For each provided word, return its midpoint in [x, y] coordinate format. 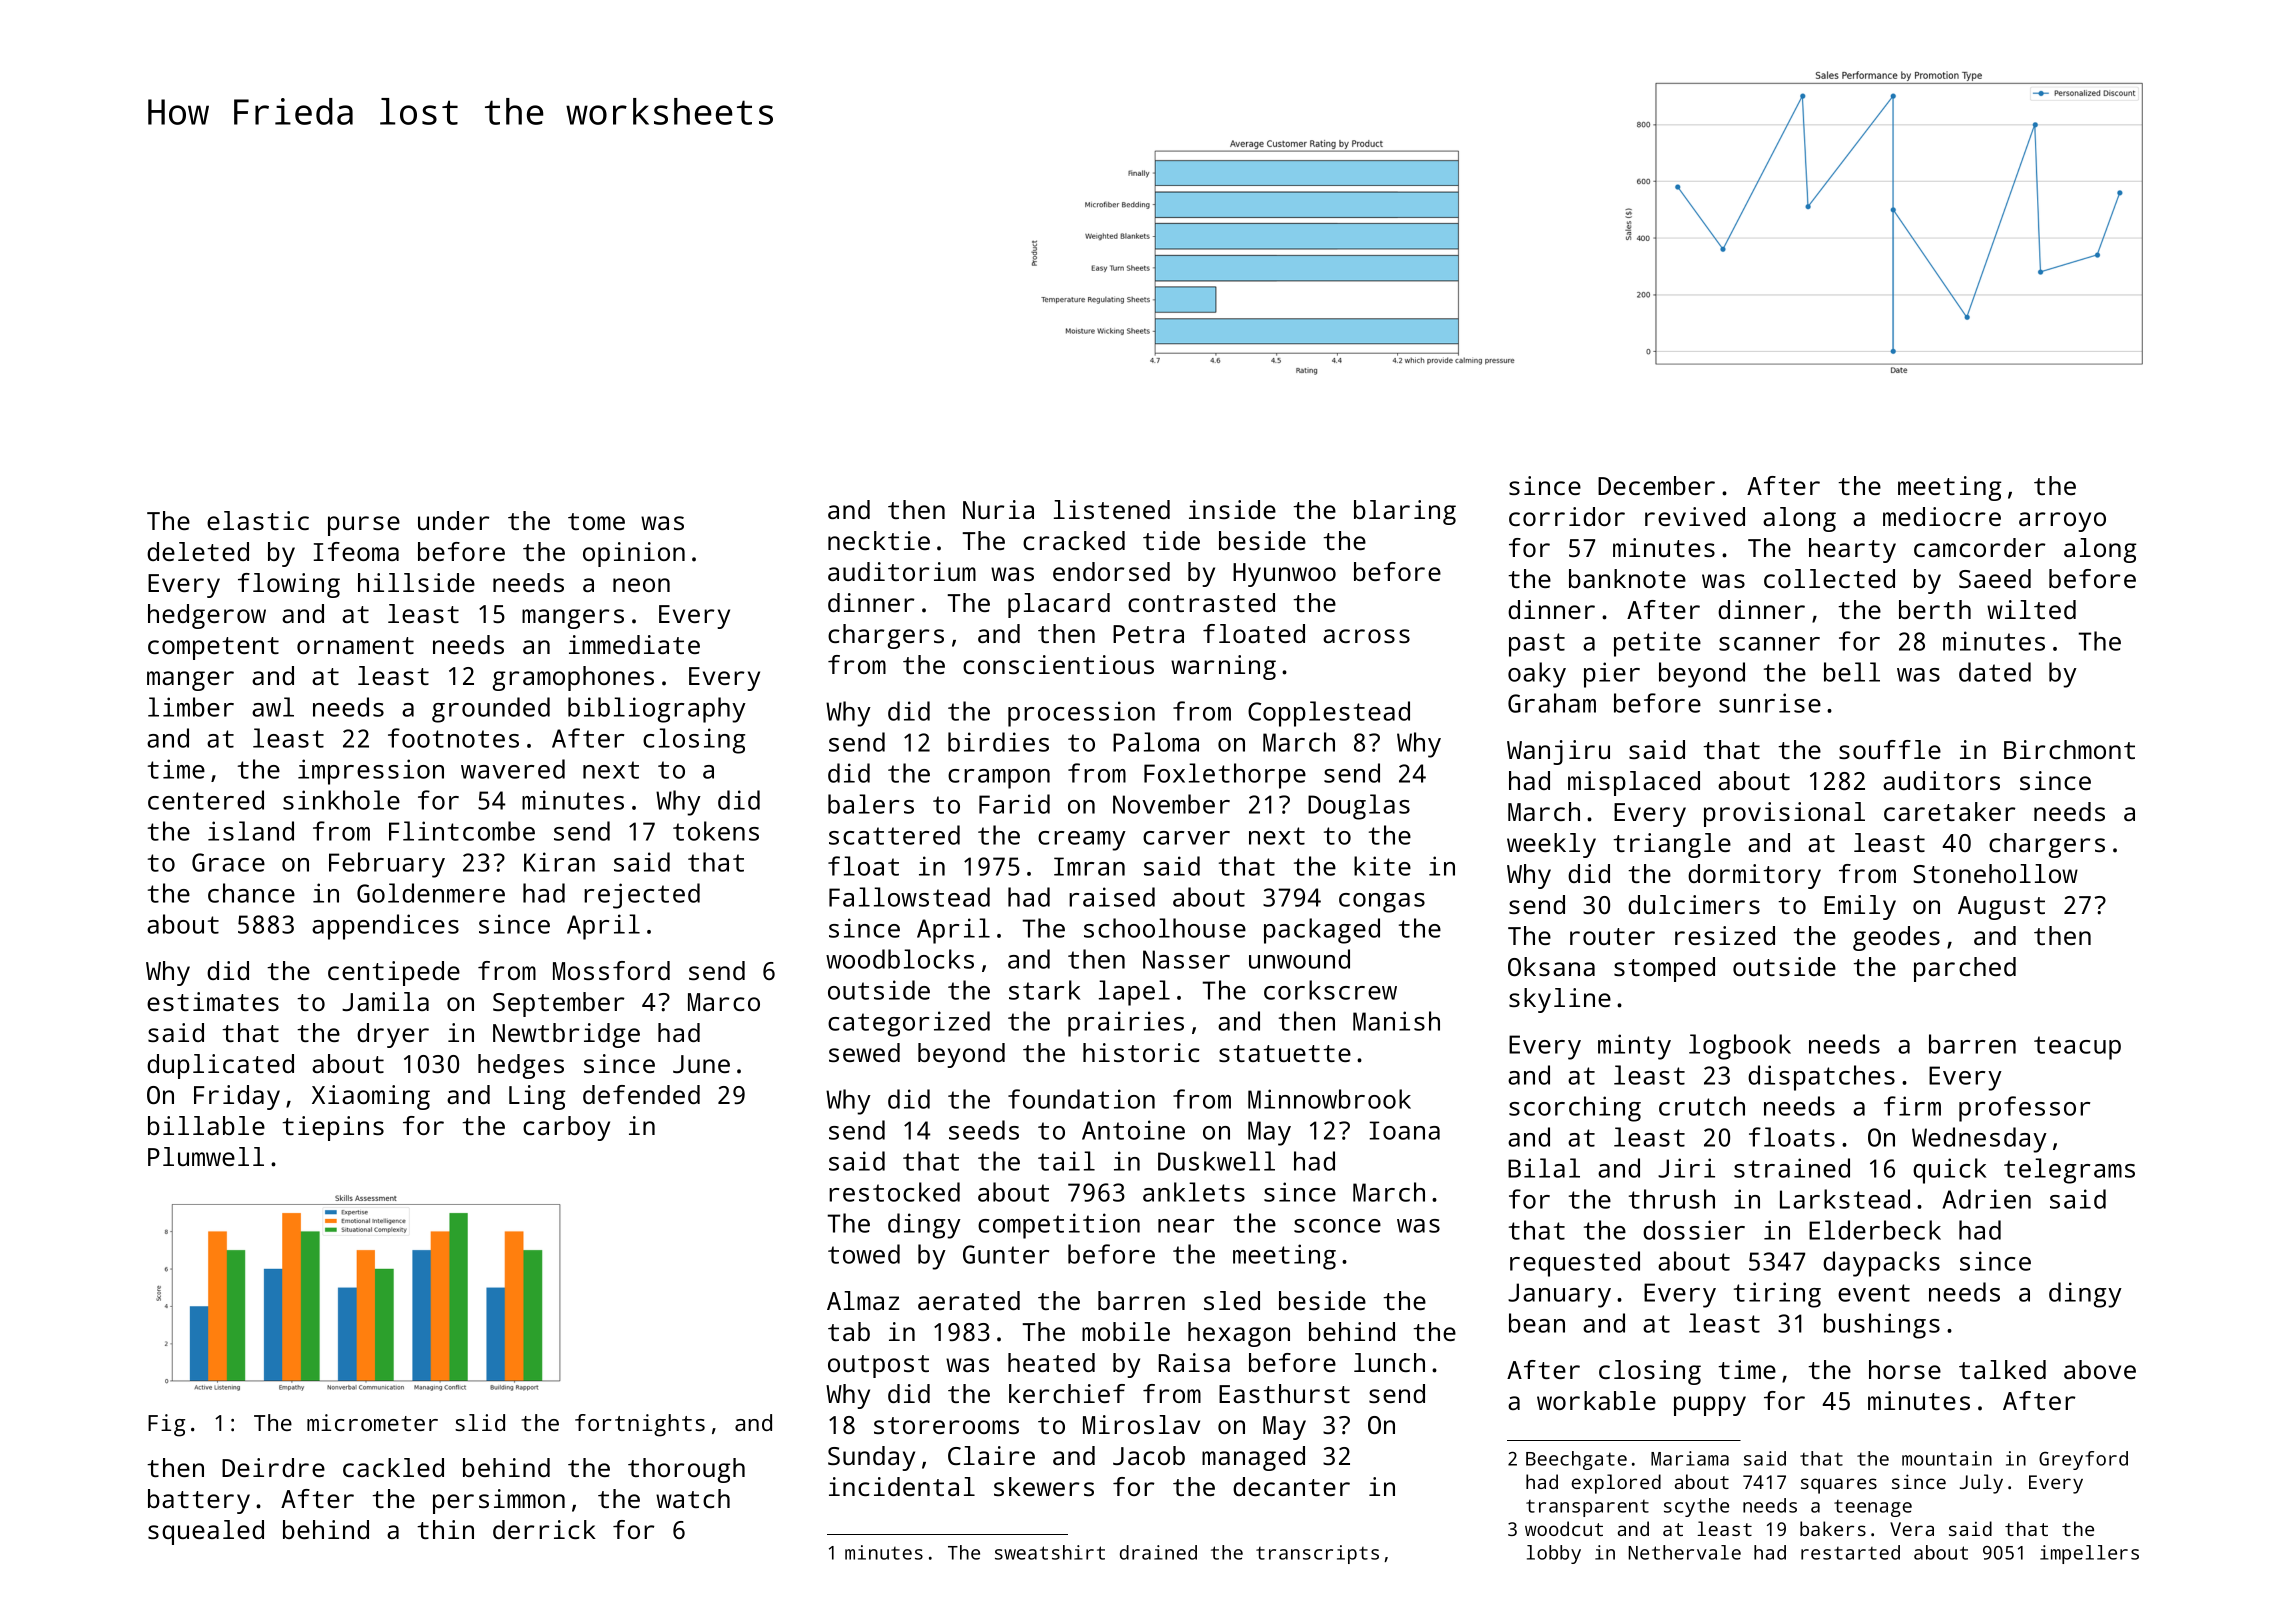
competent [213, 648]
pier [1612, 675]
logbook [1740, 1047]
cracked [1074, 540]
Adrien [1986, 1199]
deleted [198, 551]
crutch [1702, 1106]
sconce [1337, 1226]
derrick [544, 1529]
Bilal [1544, 1168]
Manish [1396, 1021]
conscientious [1058, 664]
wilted [2031, 609]
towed [864, 1254]
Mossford [611, 970]
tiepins [333, 1128]
